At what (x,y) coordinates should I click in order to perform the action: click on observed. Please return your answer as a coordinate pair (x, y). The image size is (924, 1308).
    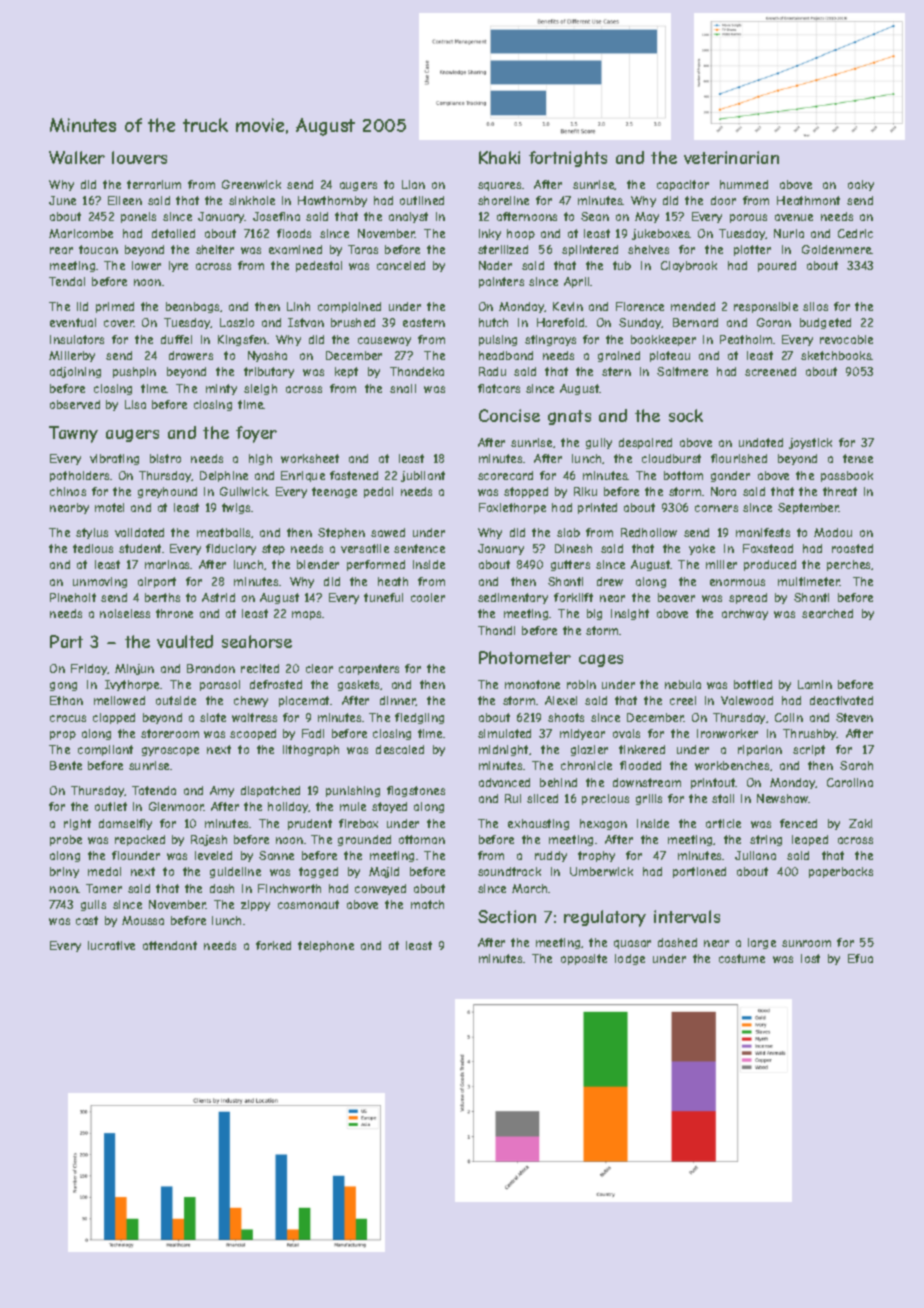
    Looking at the image, I should click on (75, 404).
